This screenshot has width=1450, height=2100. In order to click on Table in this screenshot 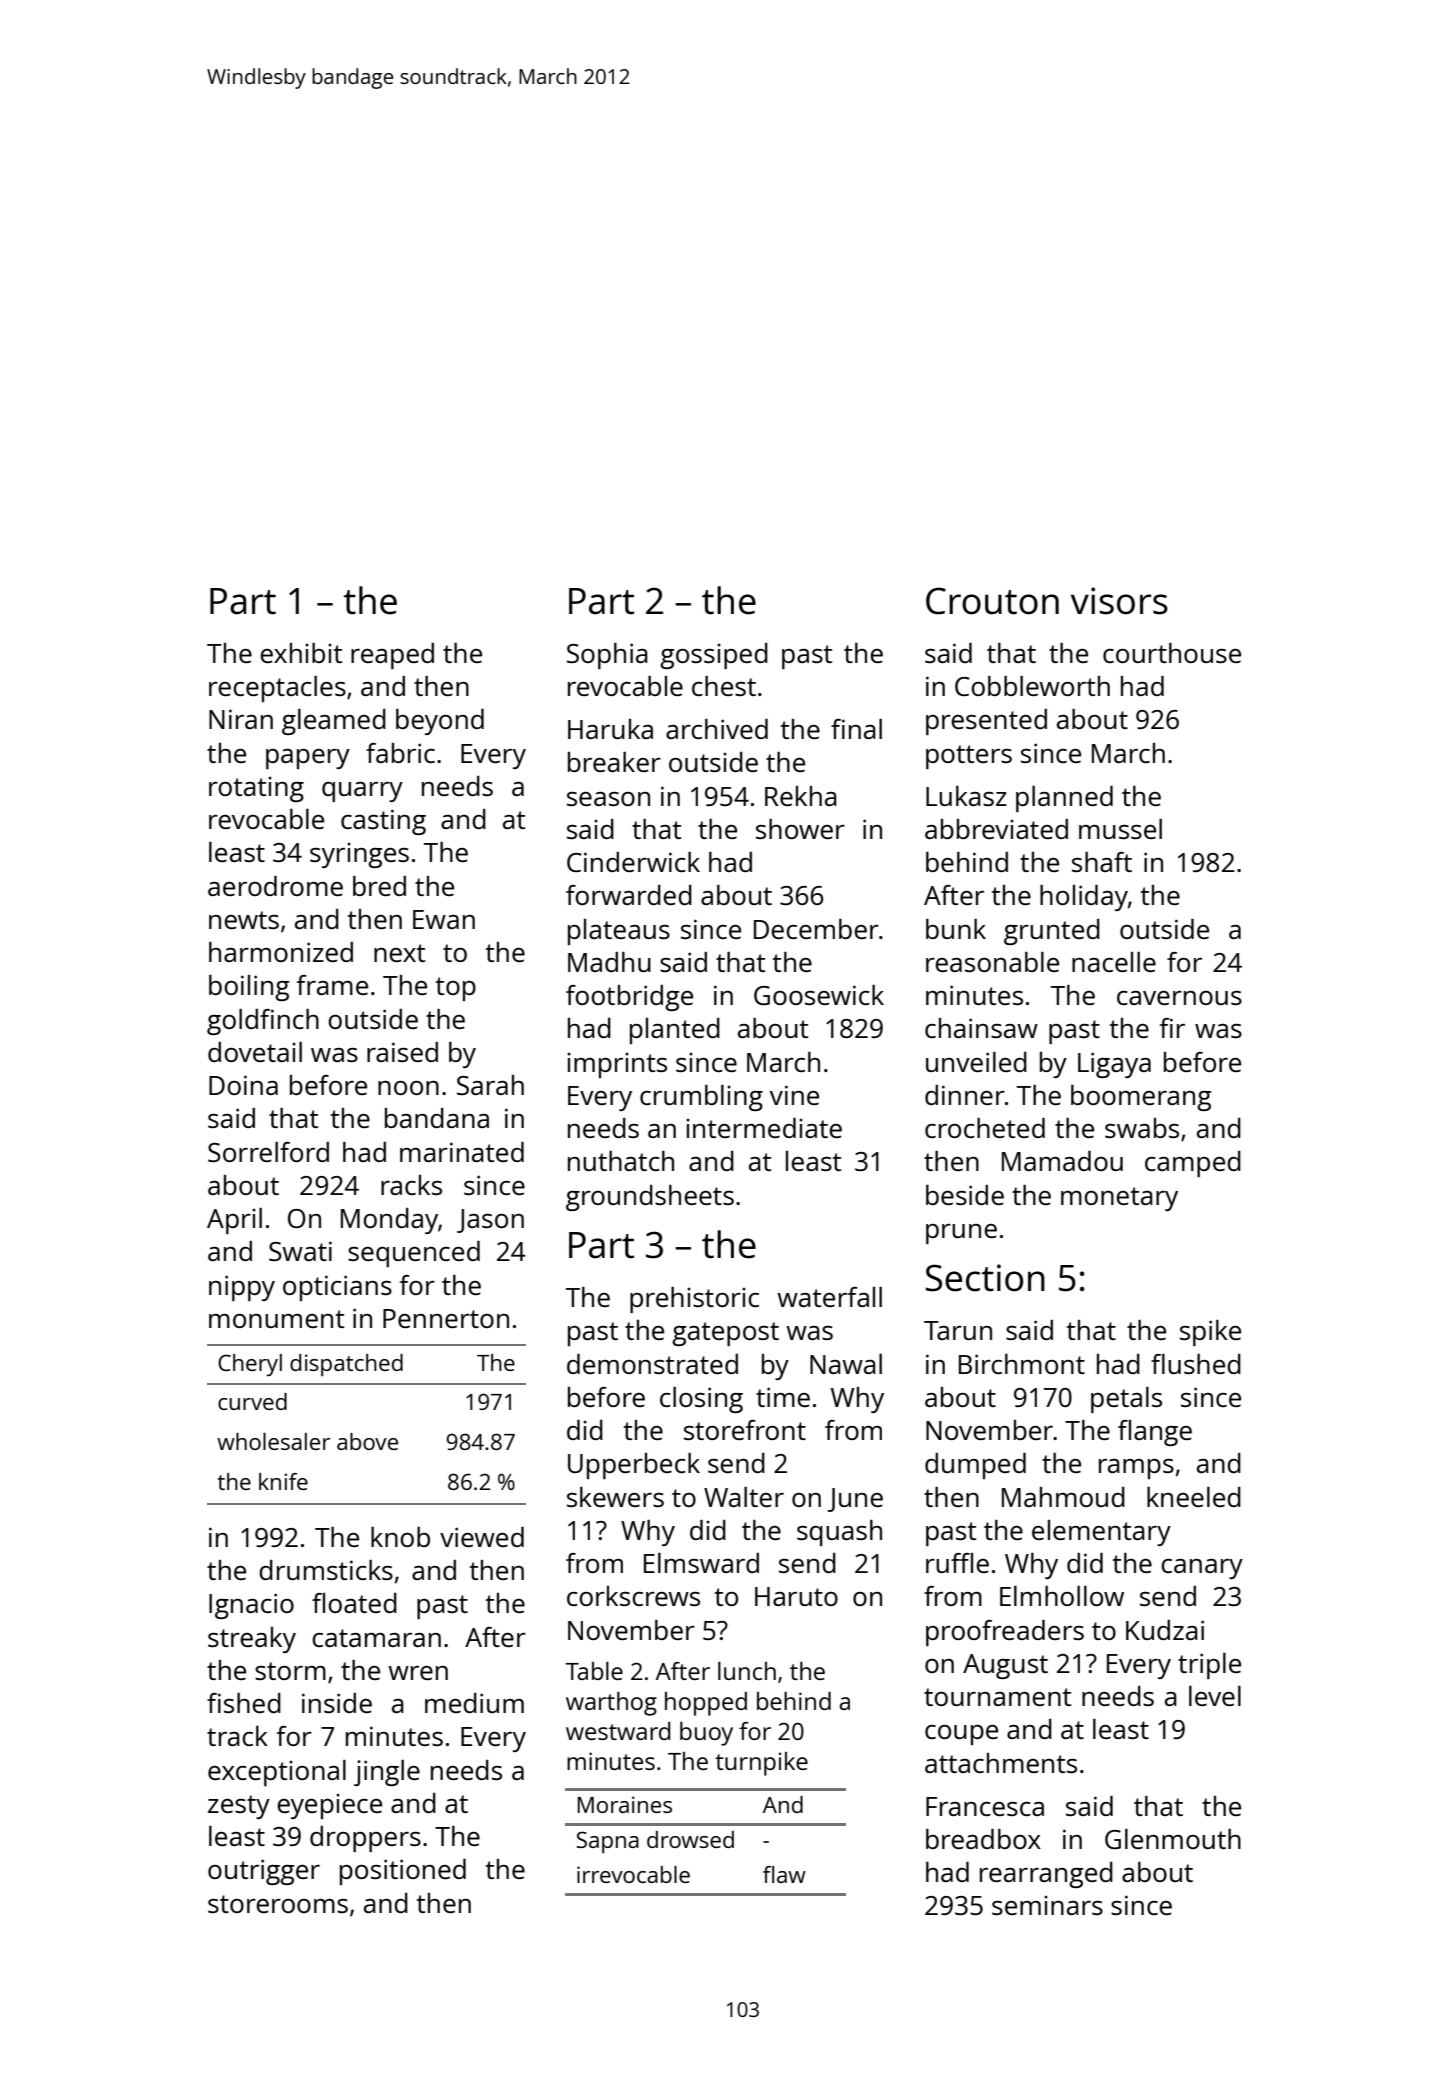, I will do `click(594, 1671)`.
